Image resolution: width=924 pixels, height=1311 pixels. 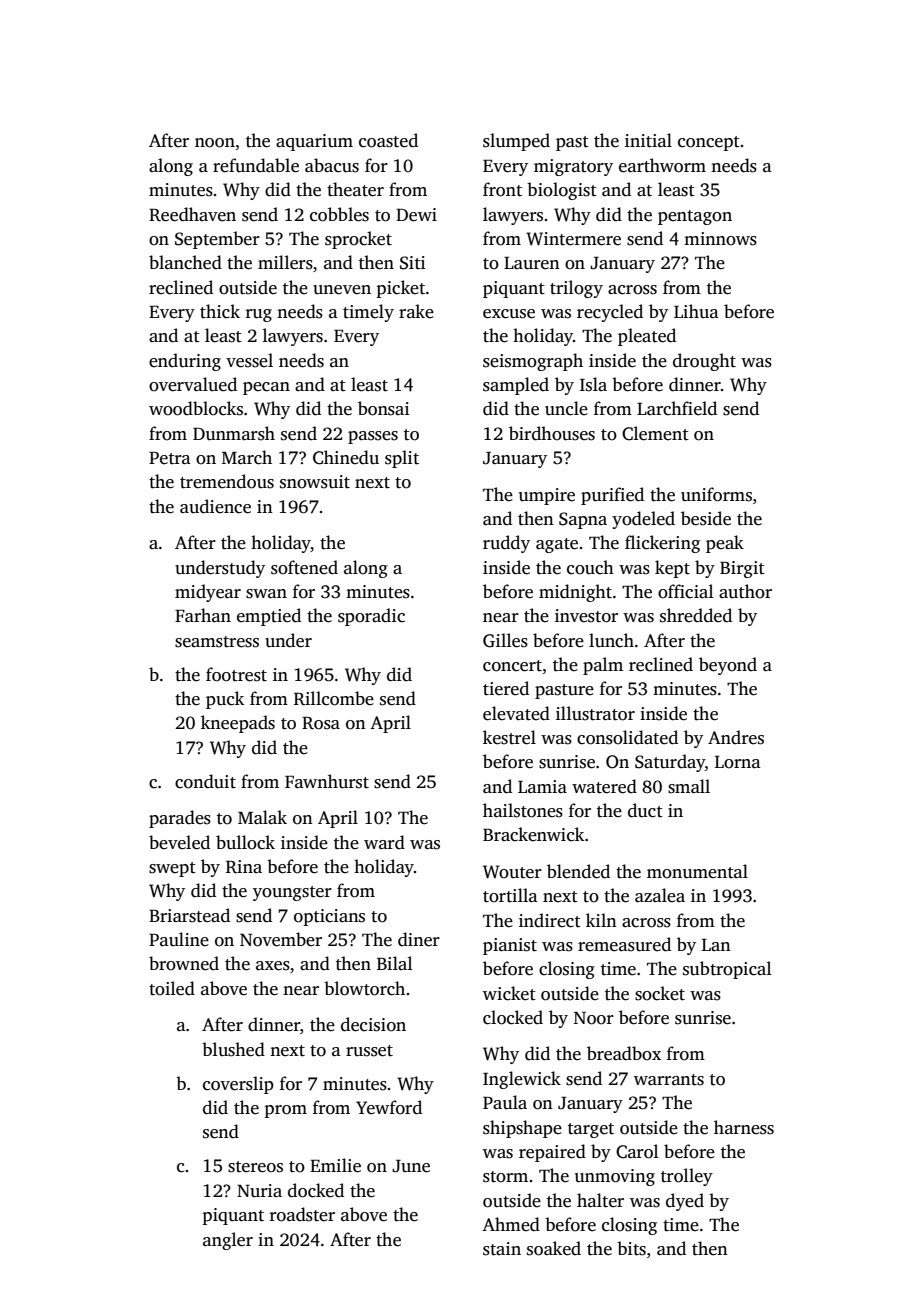 I want to click on Larchfield, so click(x=677, y=408).
